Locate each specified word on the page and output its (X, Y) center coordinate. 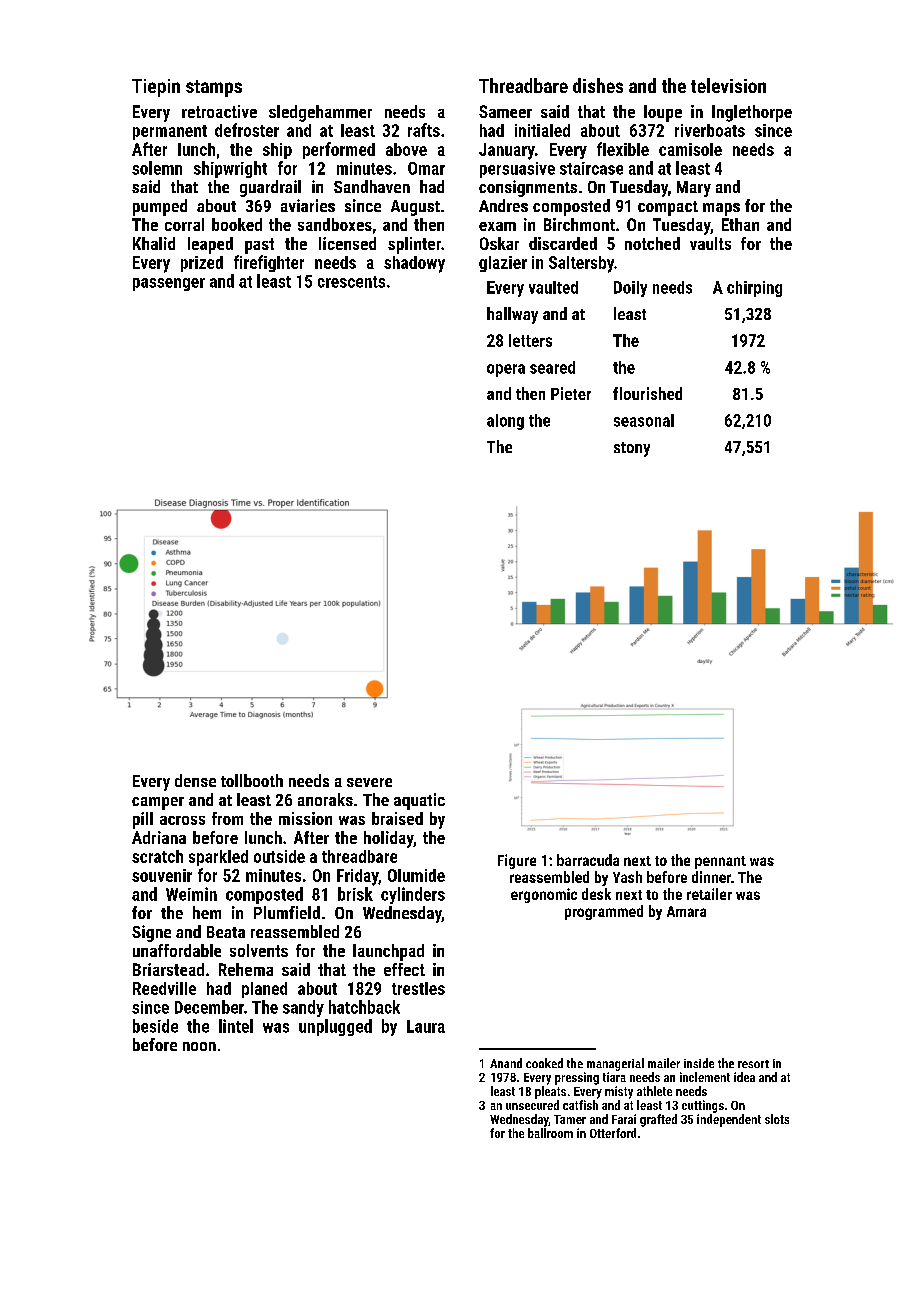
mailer (664, 1063)
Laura (426, 1026)
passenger (169, 284)
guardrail (270, 188)
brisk (355, 894)
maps (721, 209)
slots (777, 1119)
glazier (503, 264)
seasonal (644, 420)
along (505, 422)
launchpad (388, 952)
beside (155, 1026)
